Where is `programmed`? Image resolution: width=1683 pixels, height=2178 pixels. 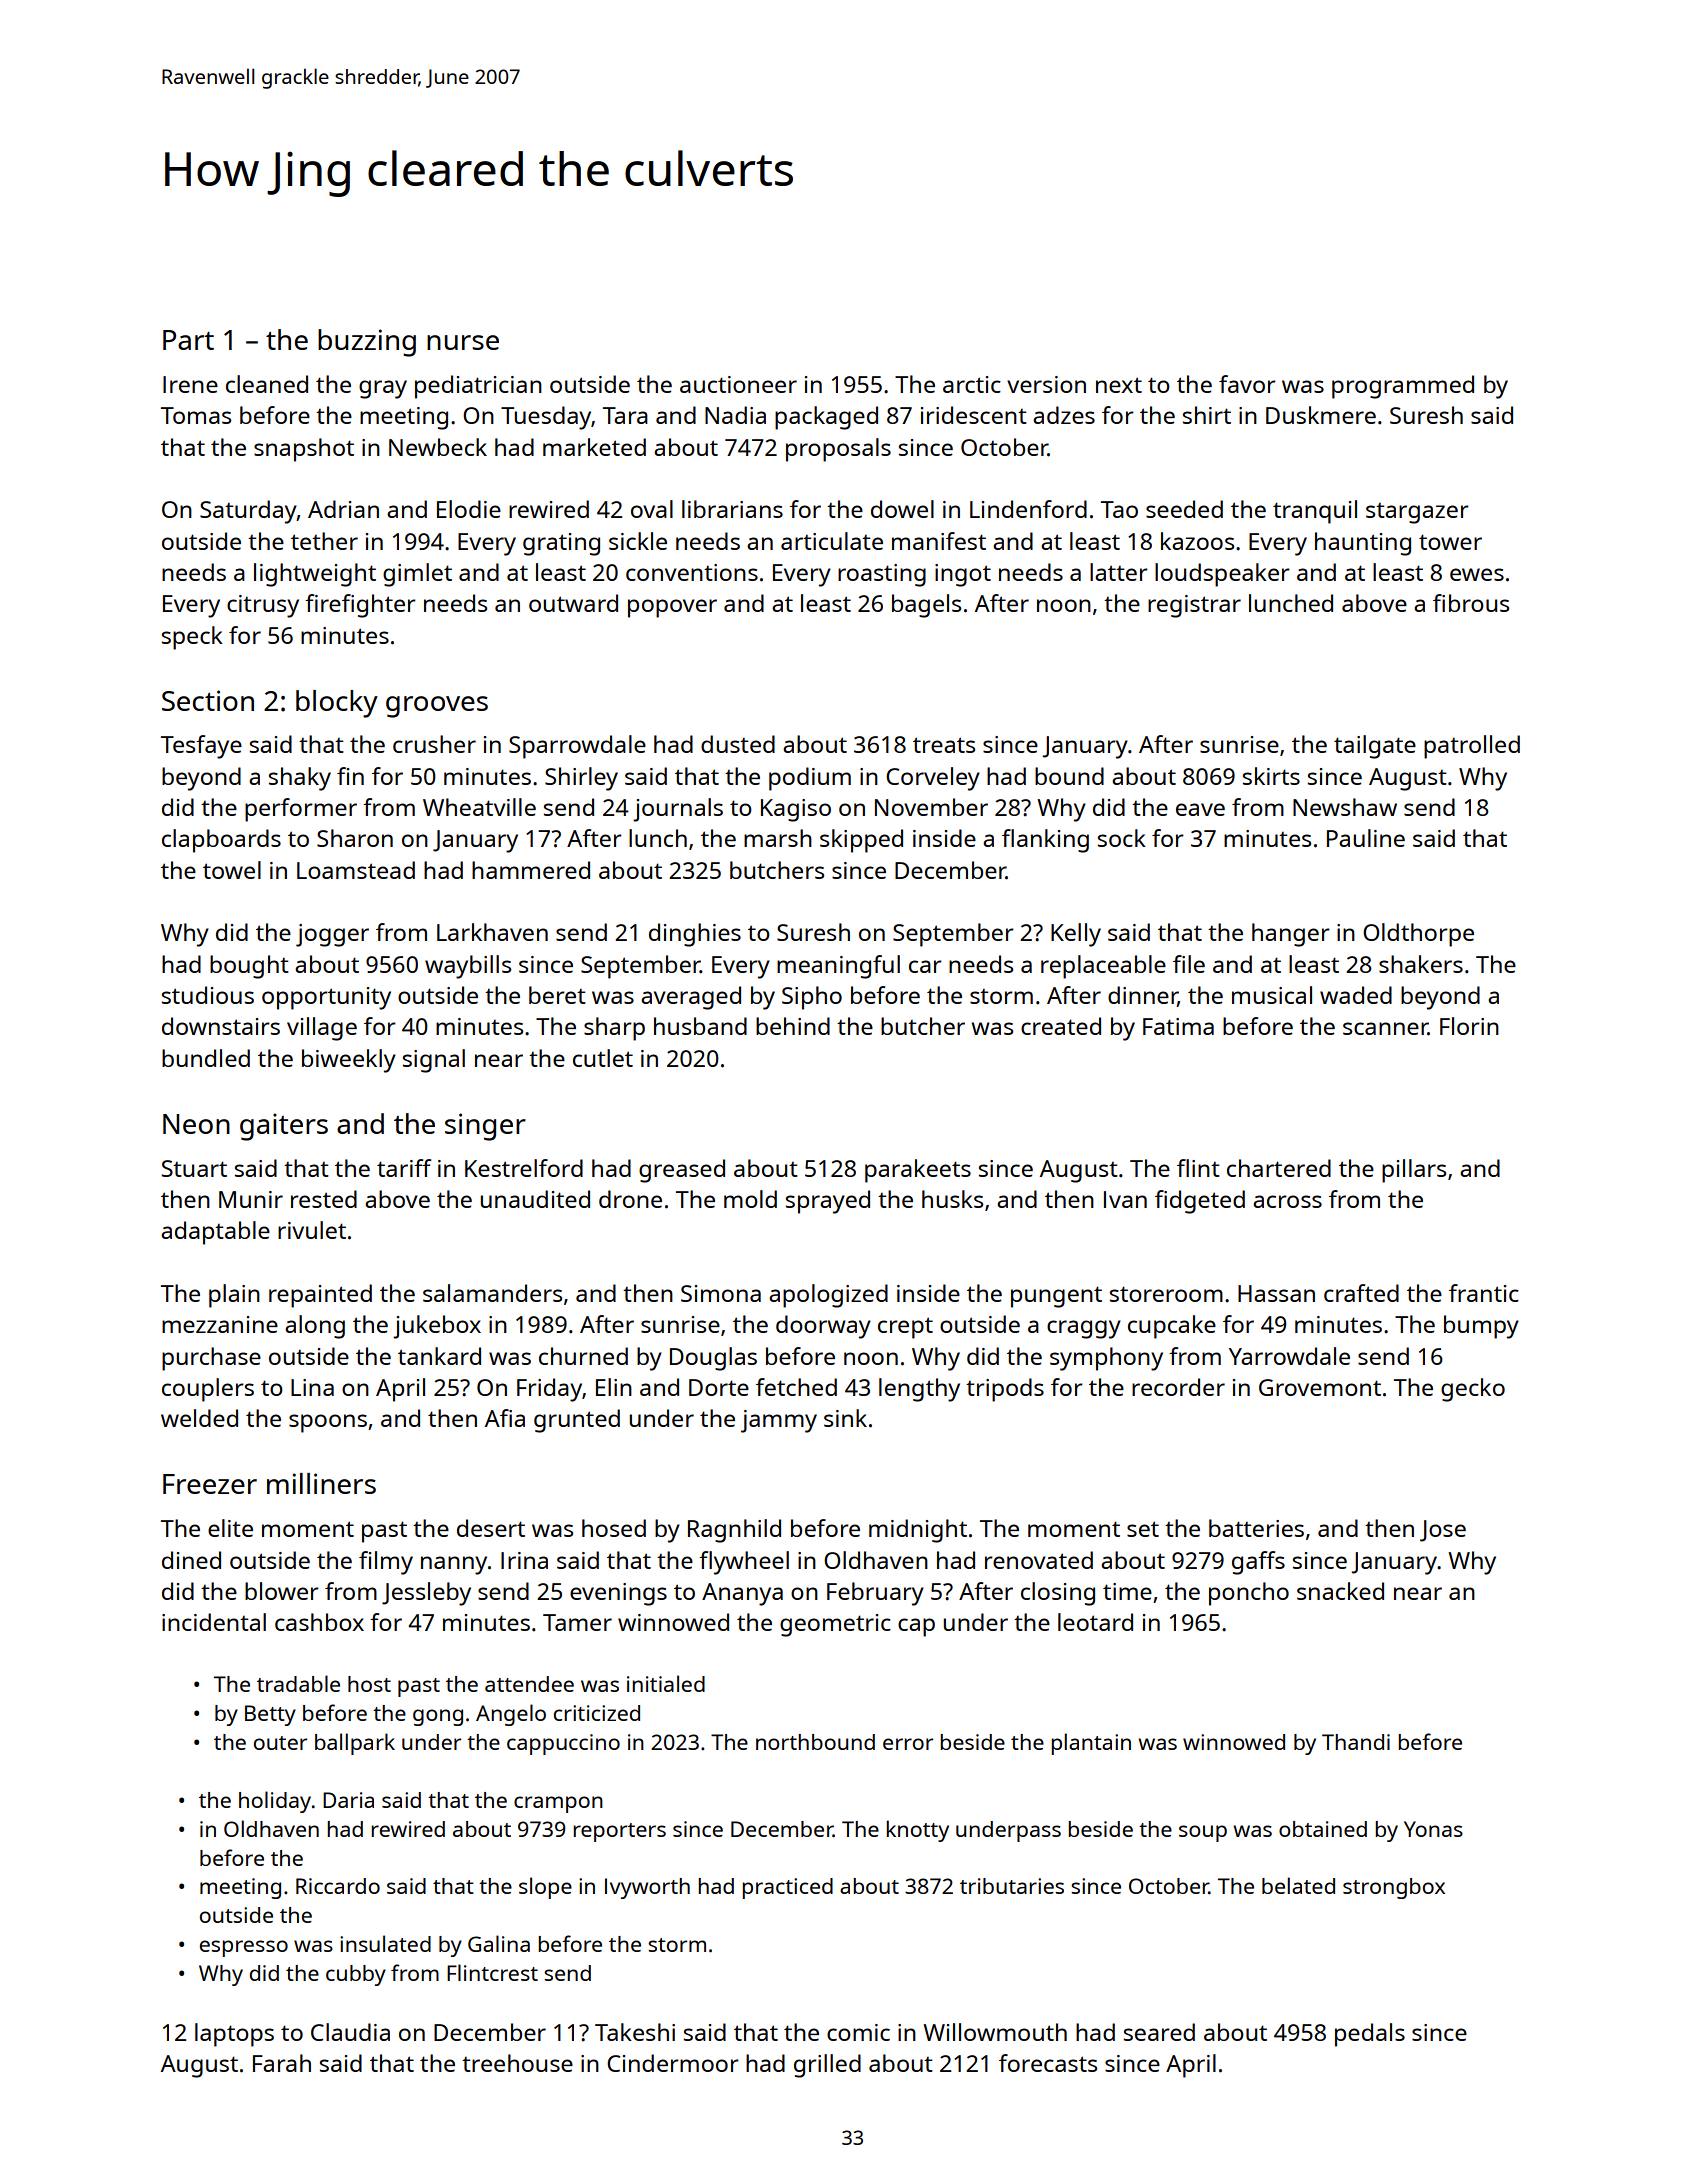
programmed is located at coordinates (1403, 387).
